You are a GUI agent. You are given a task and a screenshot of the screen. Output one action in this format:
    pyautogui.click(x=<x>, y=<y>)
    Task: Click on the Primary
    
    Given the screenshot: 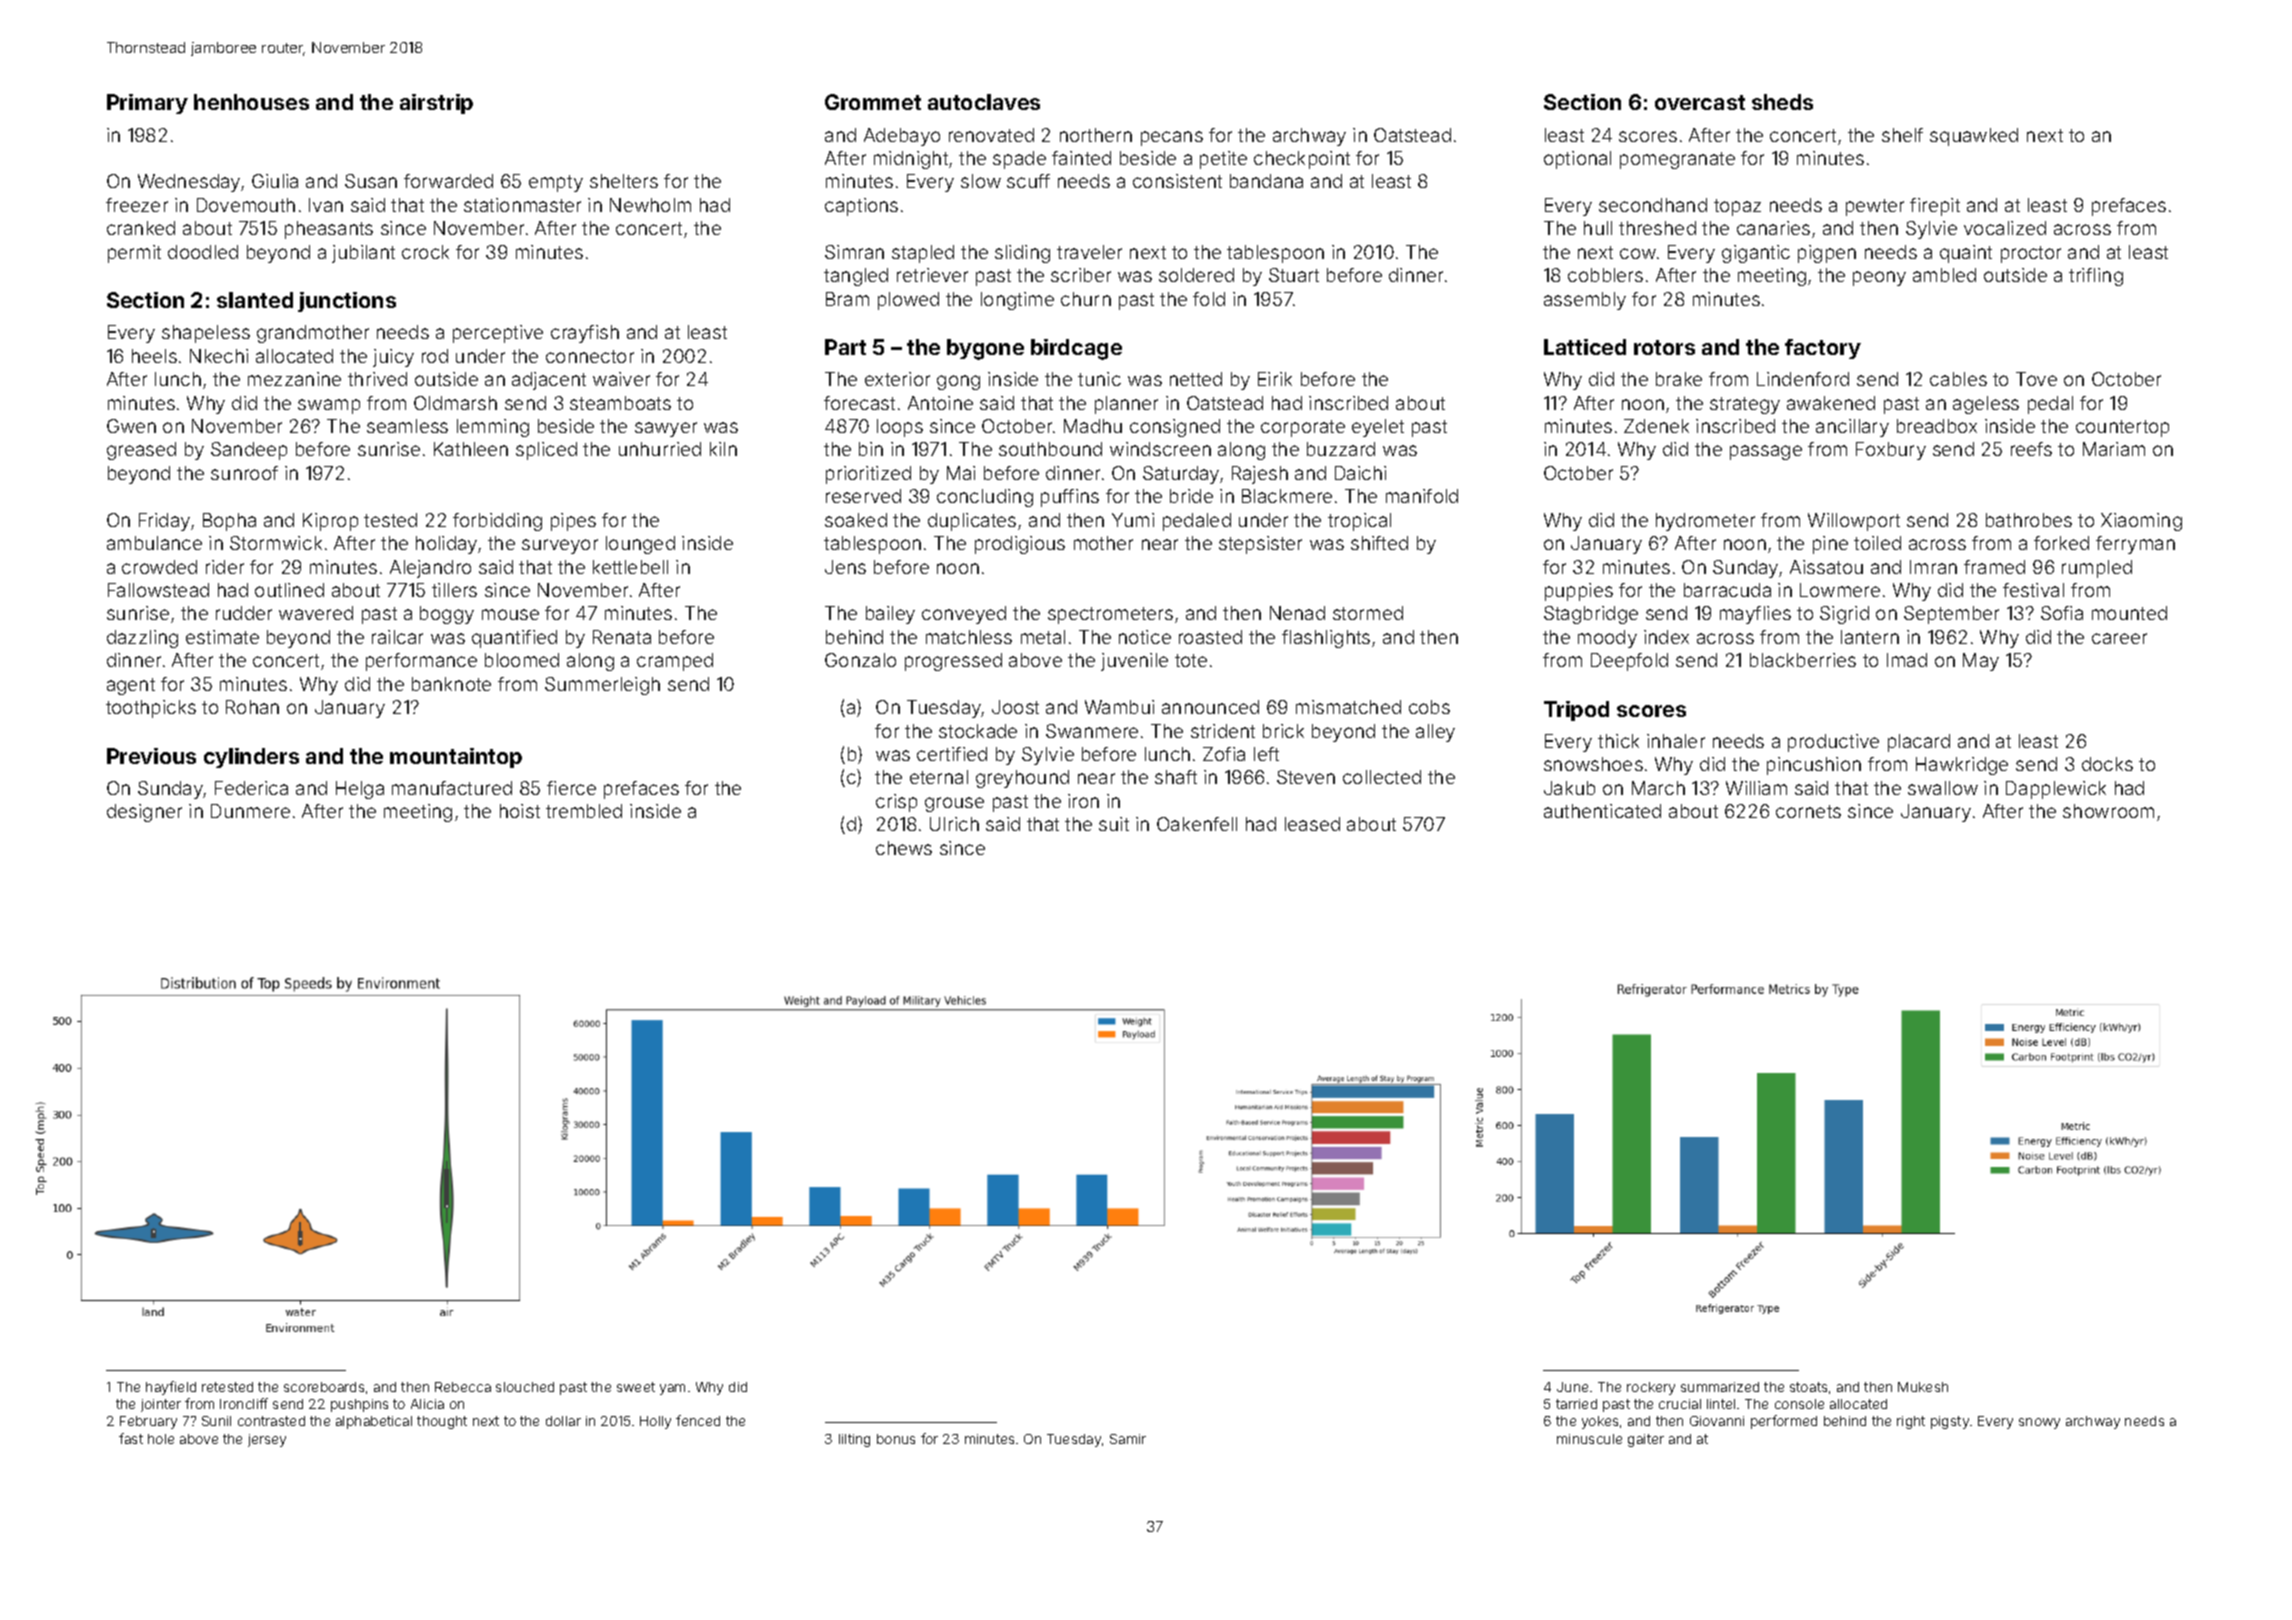 What is the action you would take?
    pyautogui.click(x=147, y=104)
